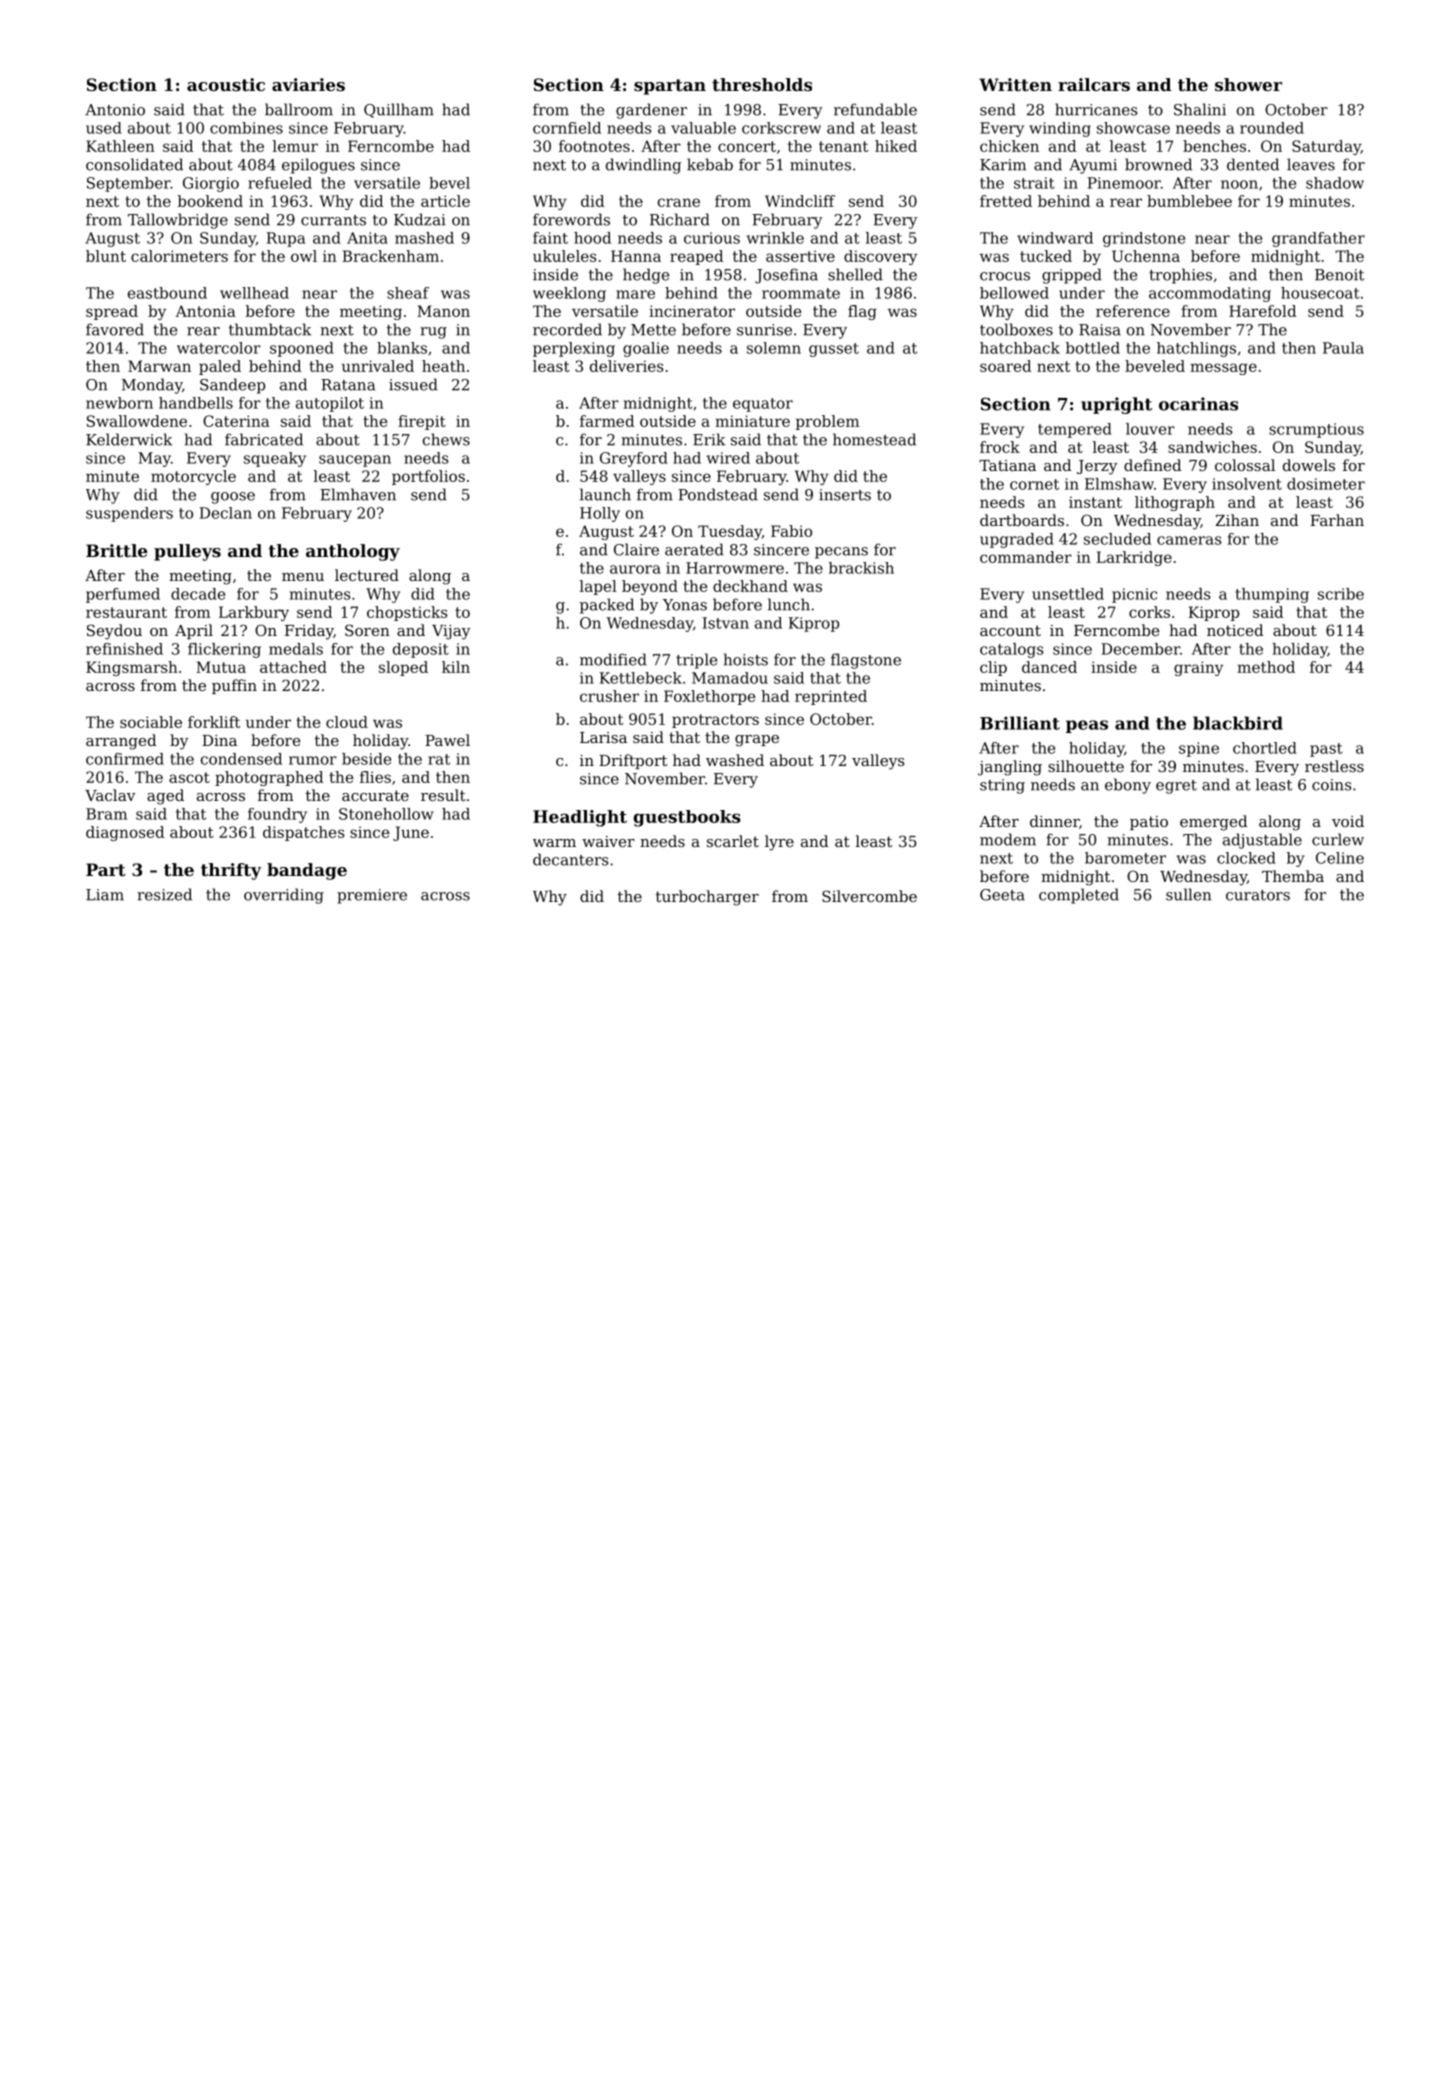  What do you see at coordinates (1245, 465) in the document?
I see `colossal` at bounding box center [1245, 465].
